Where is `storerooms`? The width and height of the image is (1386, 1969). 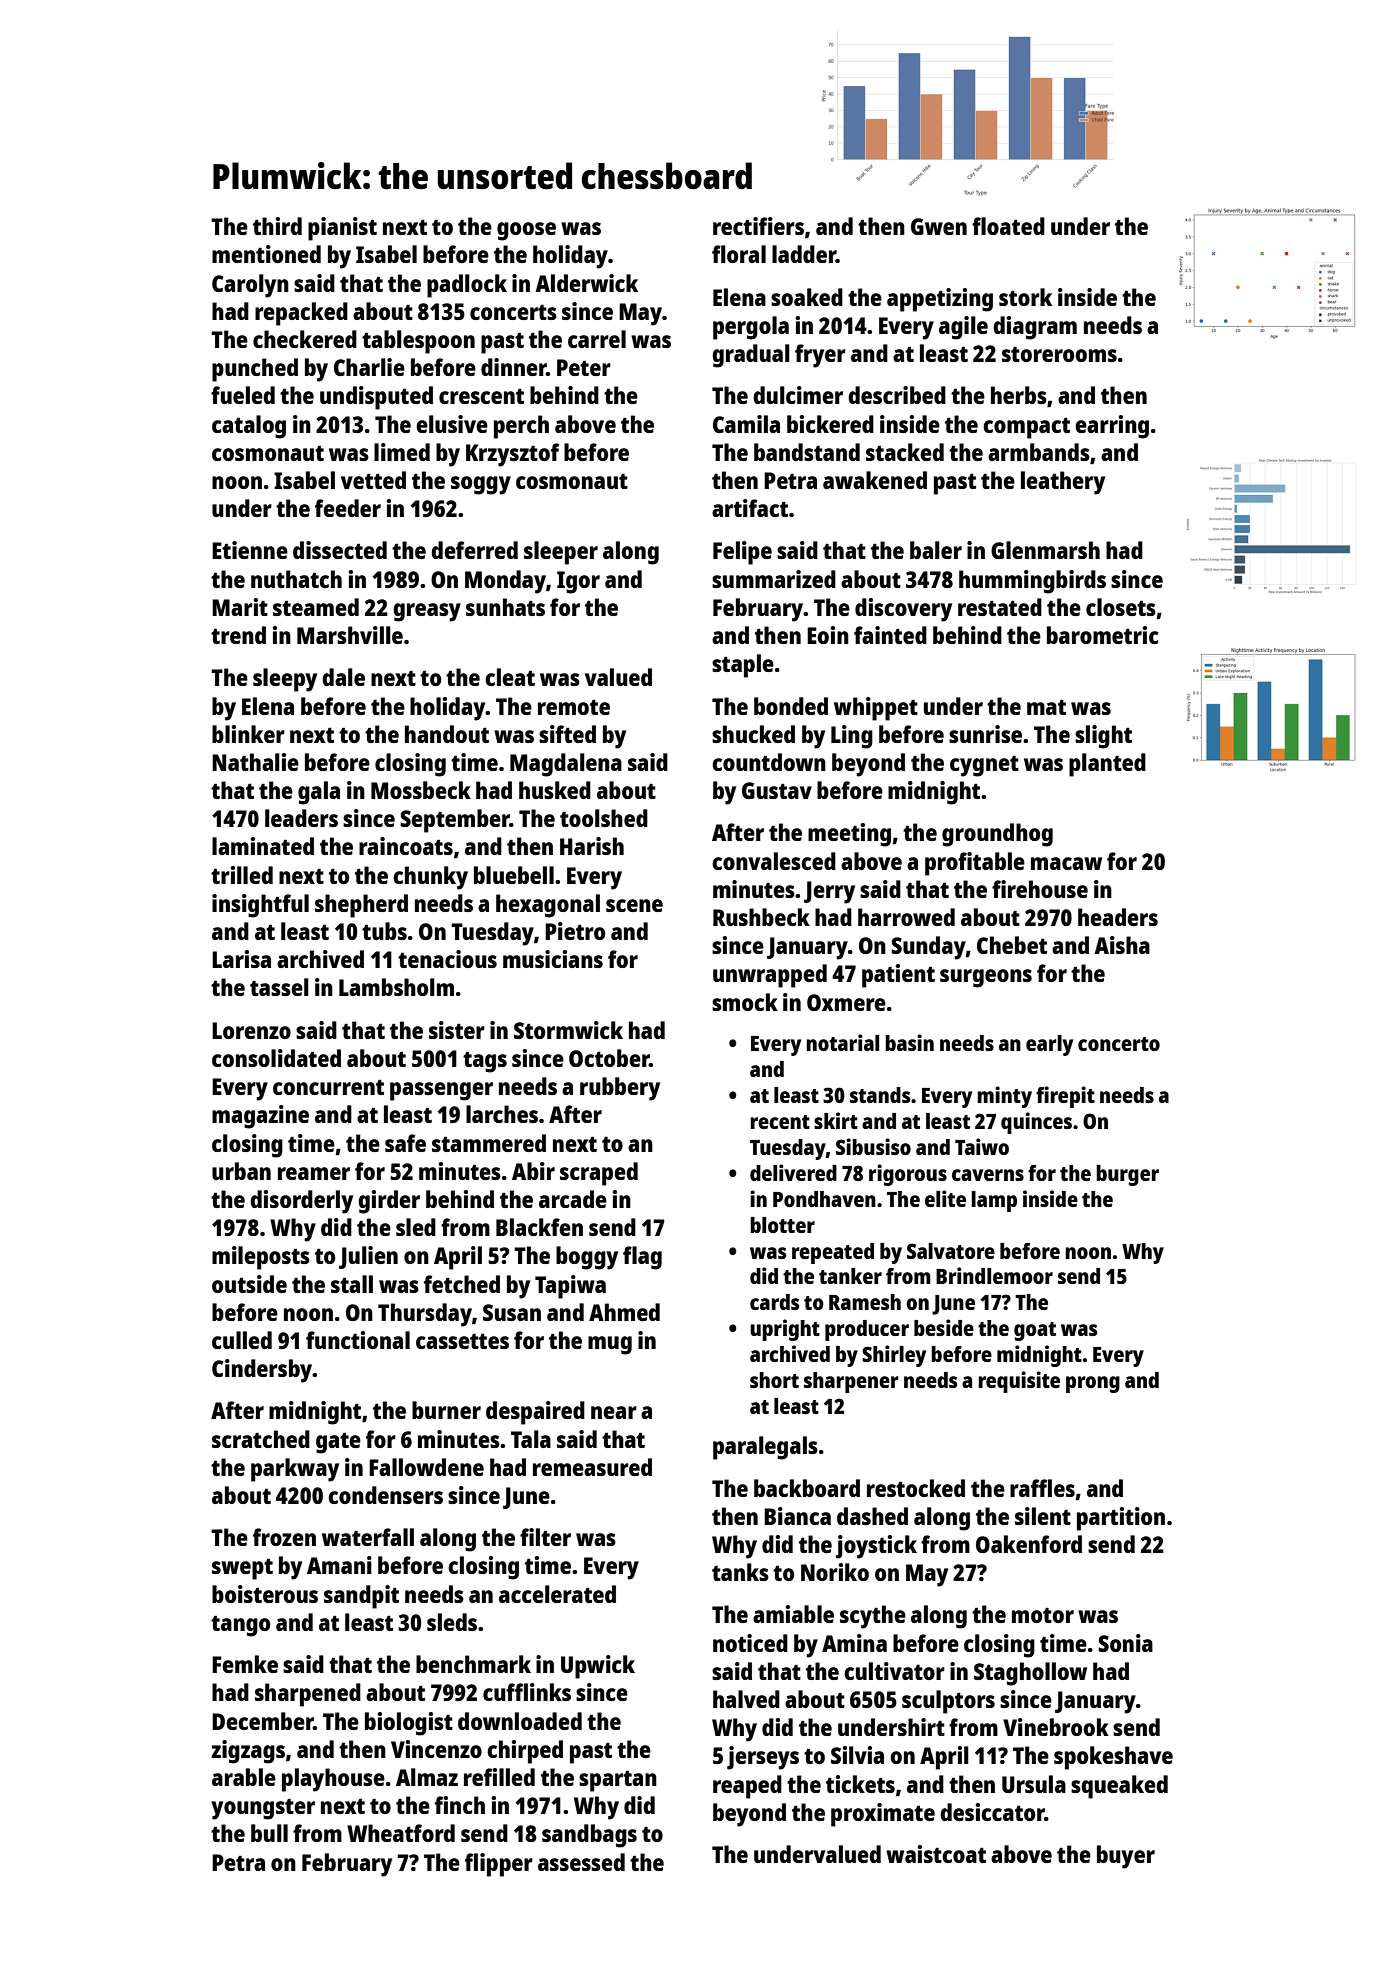
storerooms is located at coordinates (1059, 354).
